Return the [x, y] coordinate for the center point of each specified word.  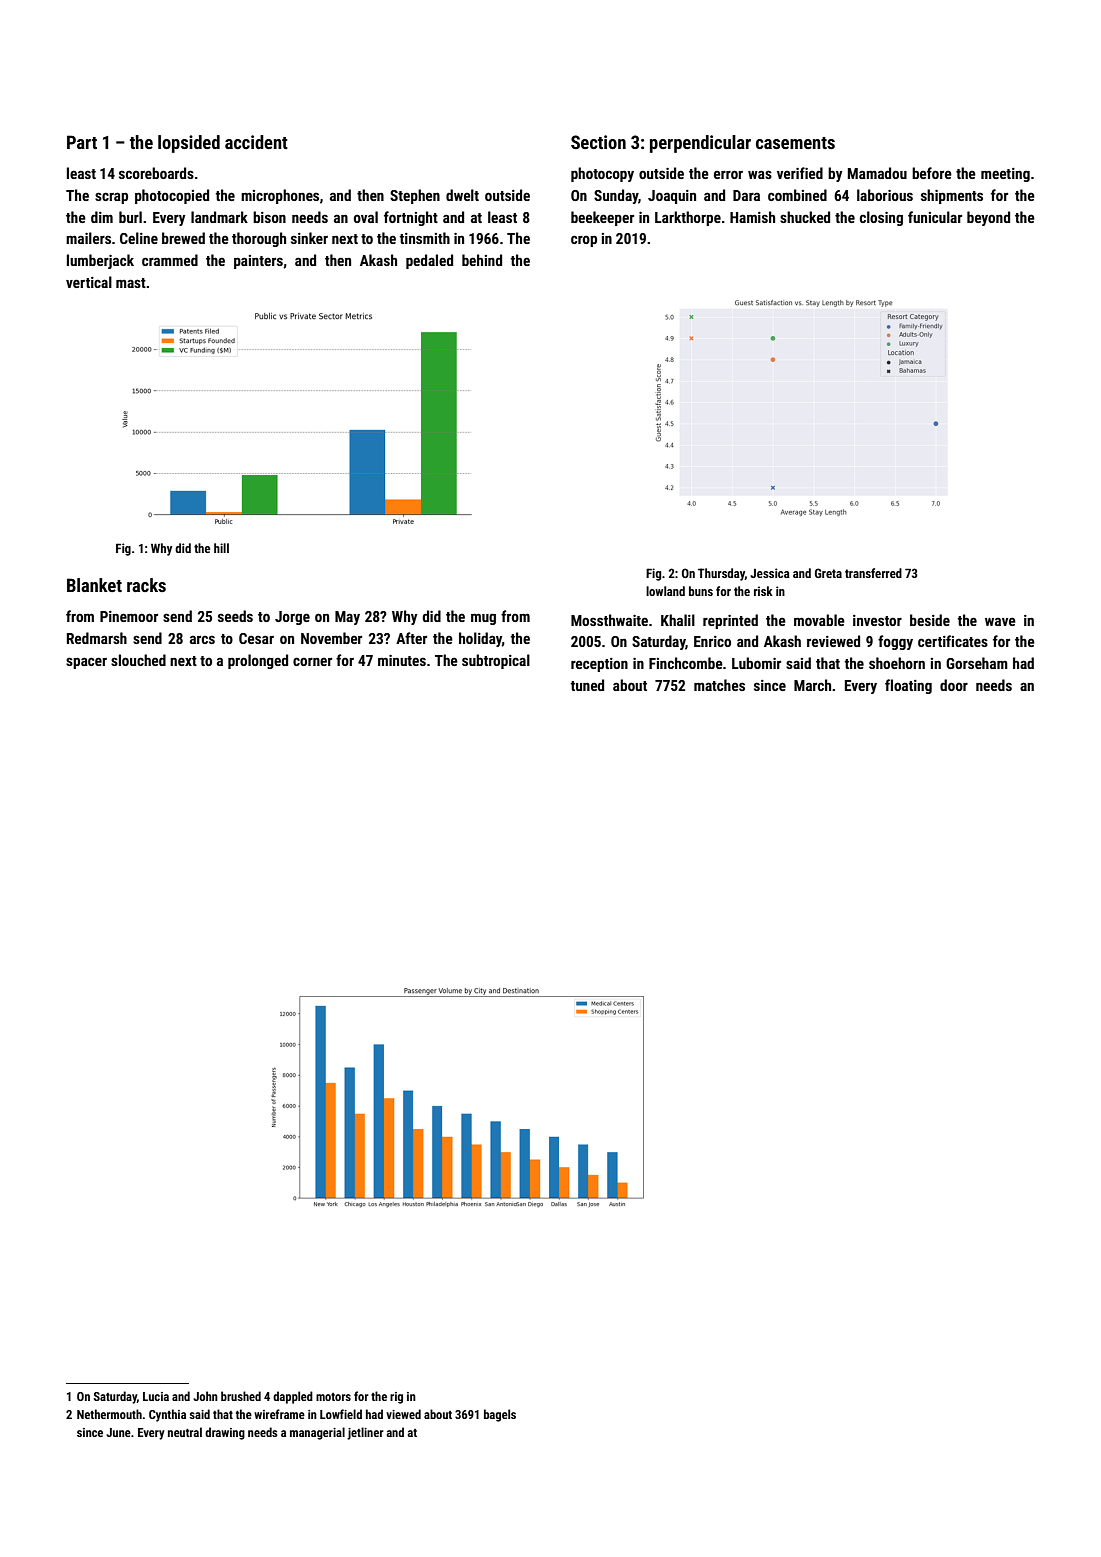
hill [221, 548]
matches [719, 685]
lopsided [189, 144]
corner [312, 661]
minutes [402, 660]
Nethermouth [109, 1414]
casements [795, 143]
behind [482, 260]
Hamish [752, 217]
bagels [500, 1415]
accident [256, 142]
